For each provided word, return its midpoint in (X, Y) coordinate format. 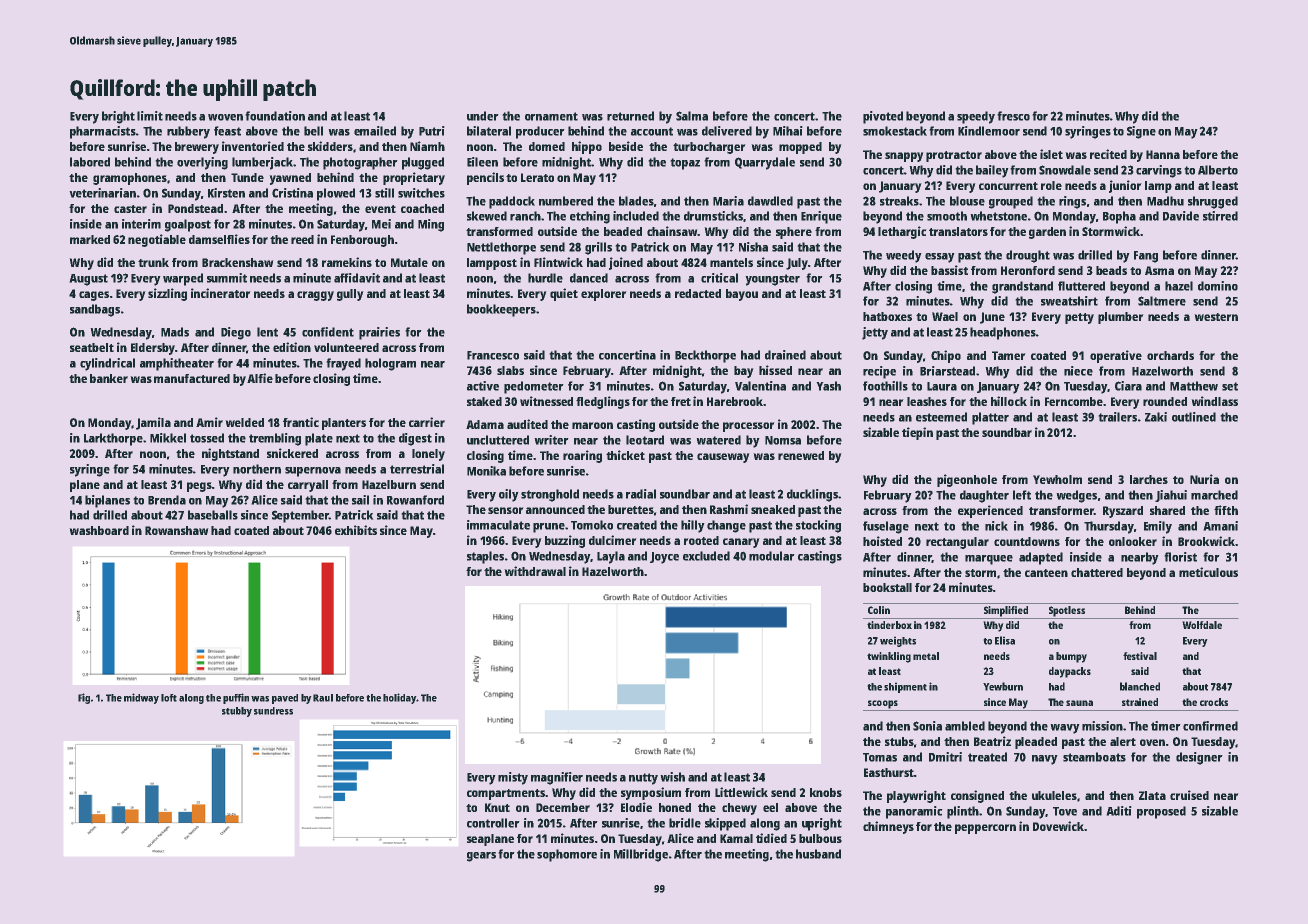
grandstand (1022, 287)
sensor (505, 510)
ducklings (812, 495)
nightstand (230, 454)
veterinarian (103, 193)
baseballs (213, 515)
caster (130, 209)
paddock (512, 202)
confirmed (1210, 726)
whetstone (999, 216)
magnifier (557, 778)
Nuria (1204, 479)
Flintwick (558, 262)
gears (481, 857)
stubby (237, 712)
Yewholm (1057, 479)
